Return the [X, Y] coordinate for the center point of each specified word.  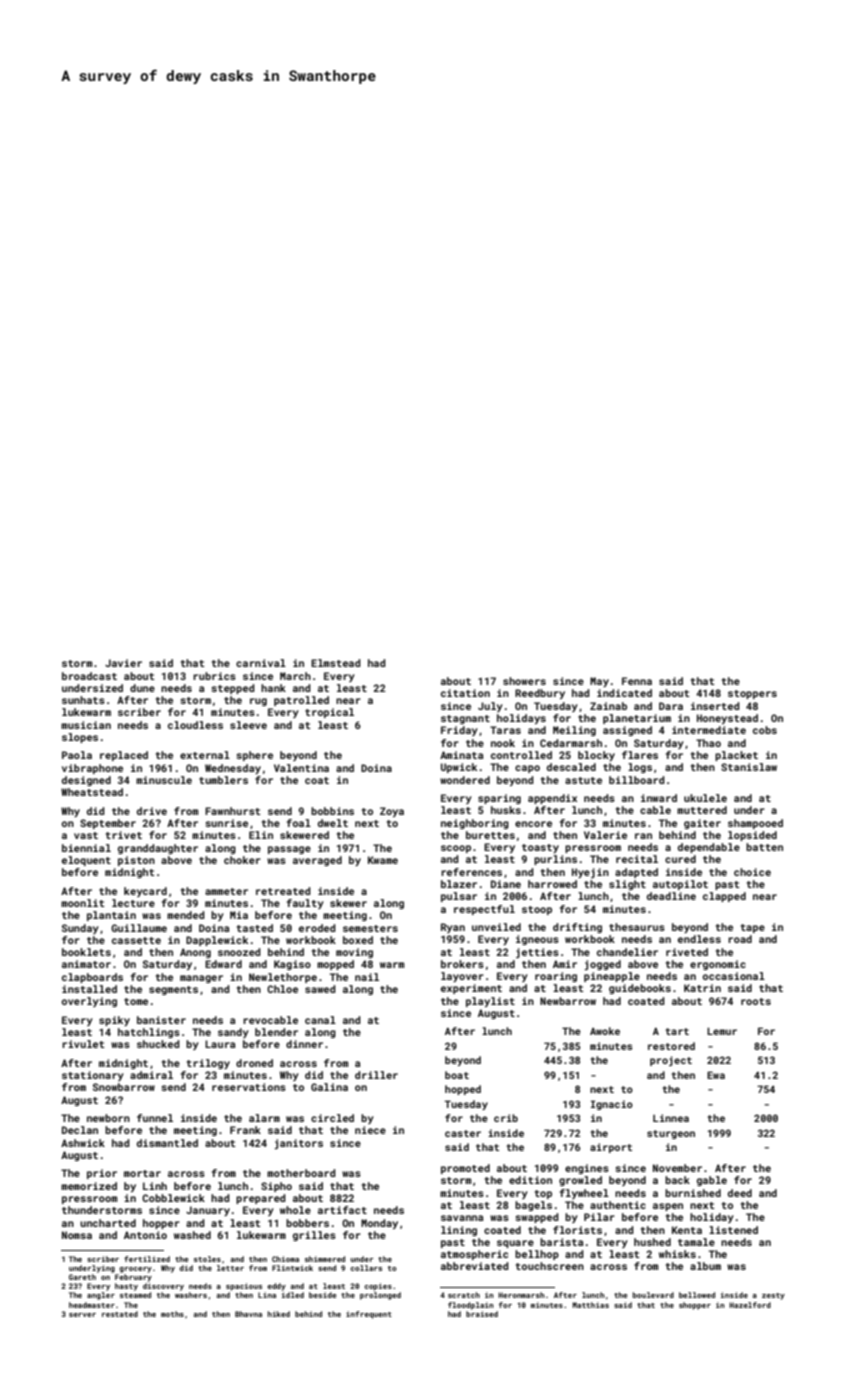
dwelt [333, 823]
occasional [734, 976]
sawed [320, 989]
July [490, 707]
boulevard [653, 1295]
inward [659, 798]
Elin [261, 835]
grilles [314, 1236]
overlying [89, 1002]
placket [736, 756]
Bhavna [248, 1314]
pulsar [459, 897]
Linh [155, 1186]
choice [752, 872]
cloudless [195, 725]
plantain [111, 916]
